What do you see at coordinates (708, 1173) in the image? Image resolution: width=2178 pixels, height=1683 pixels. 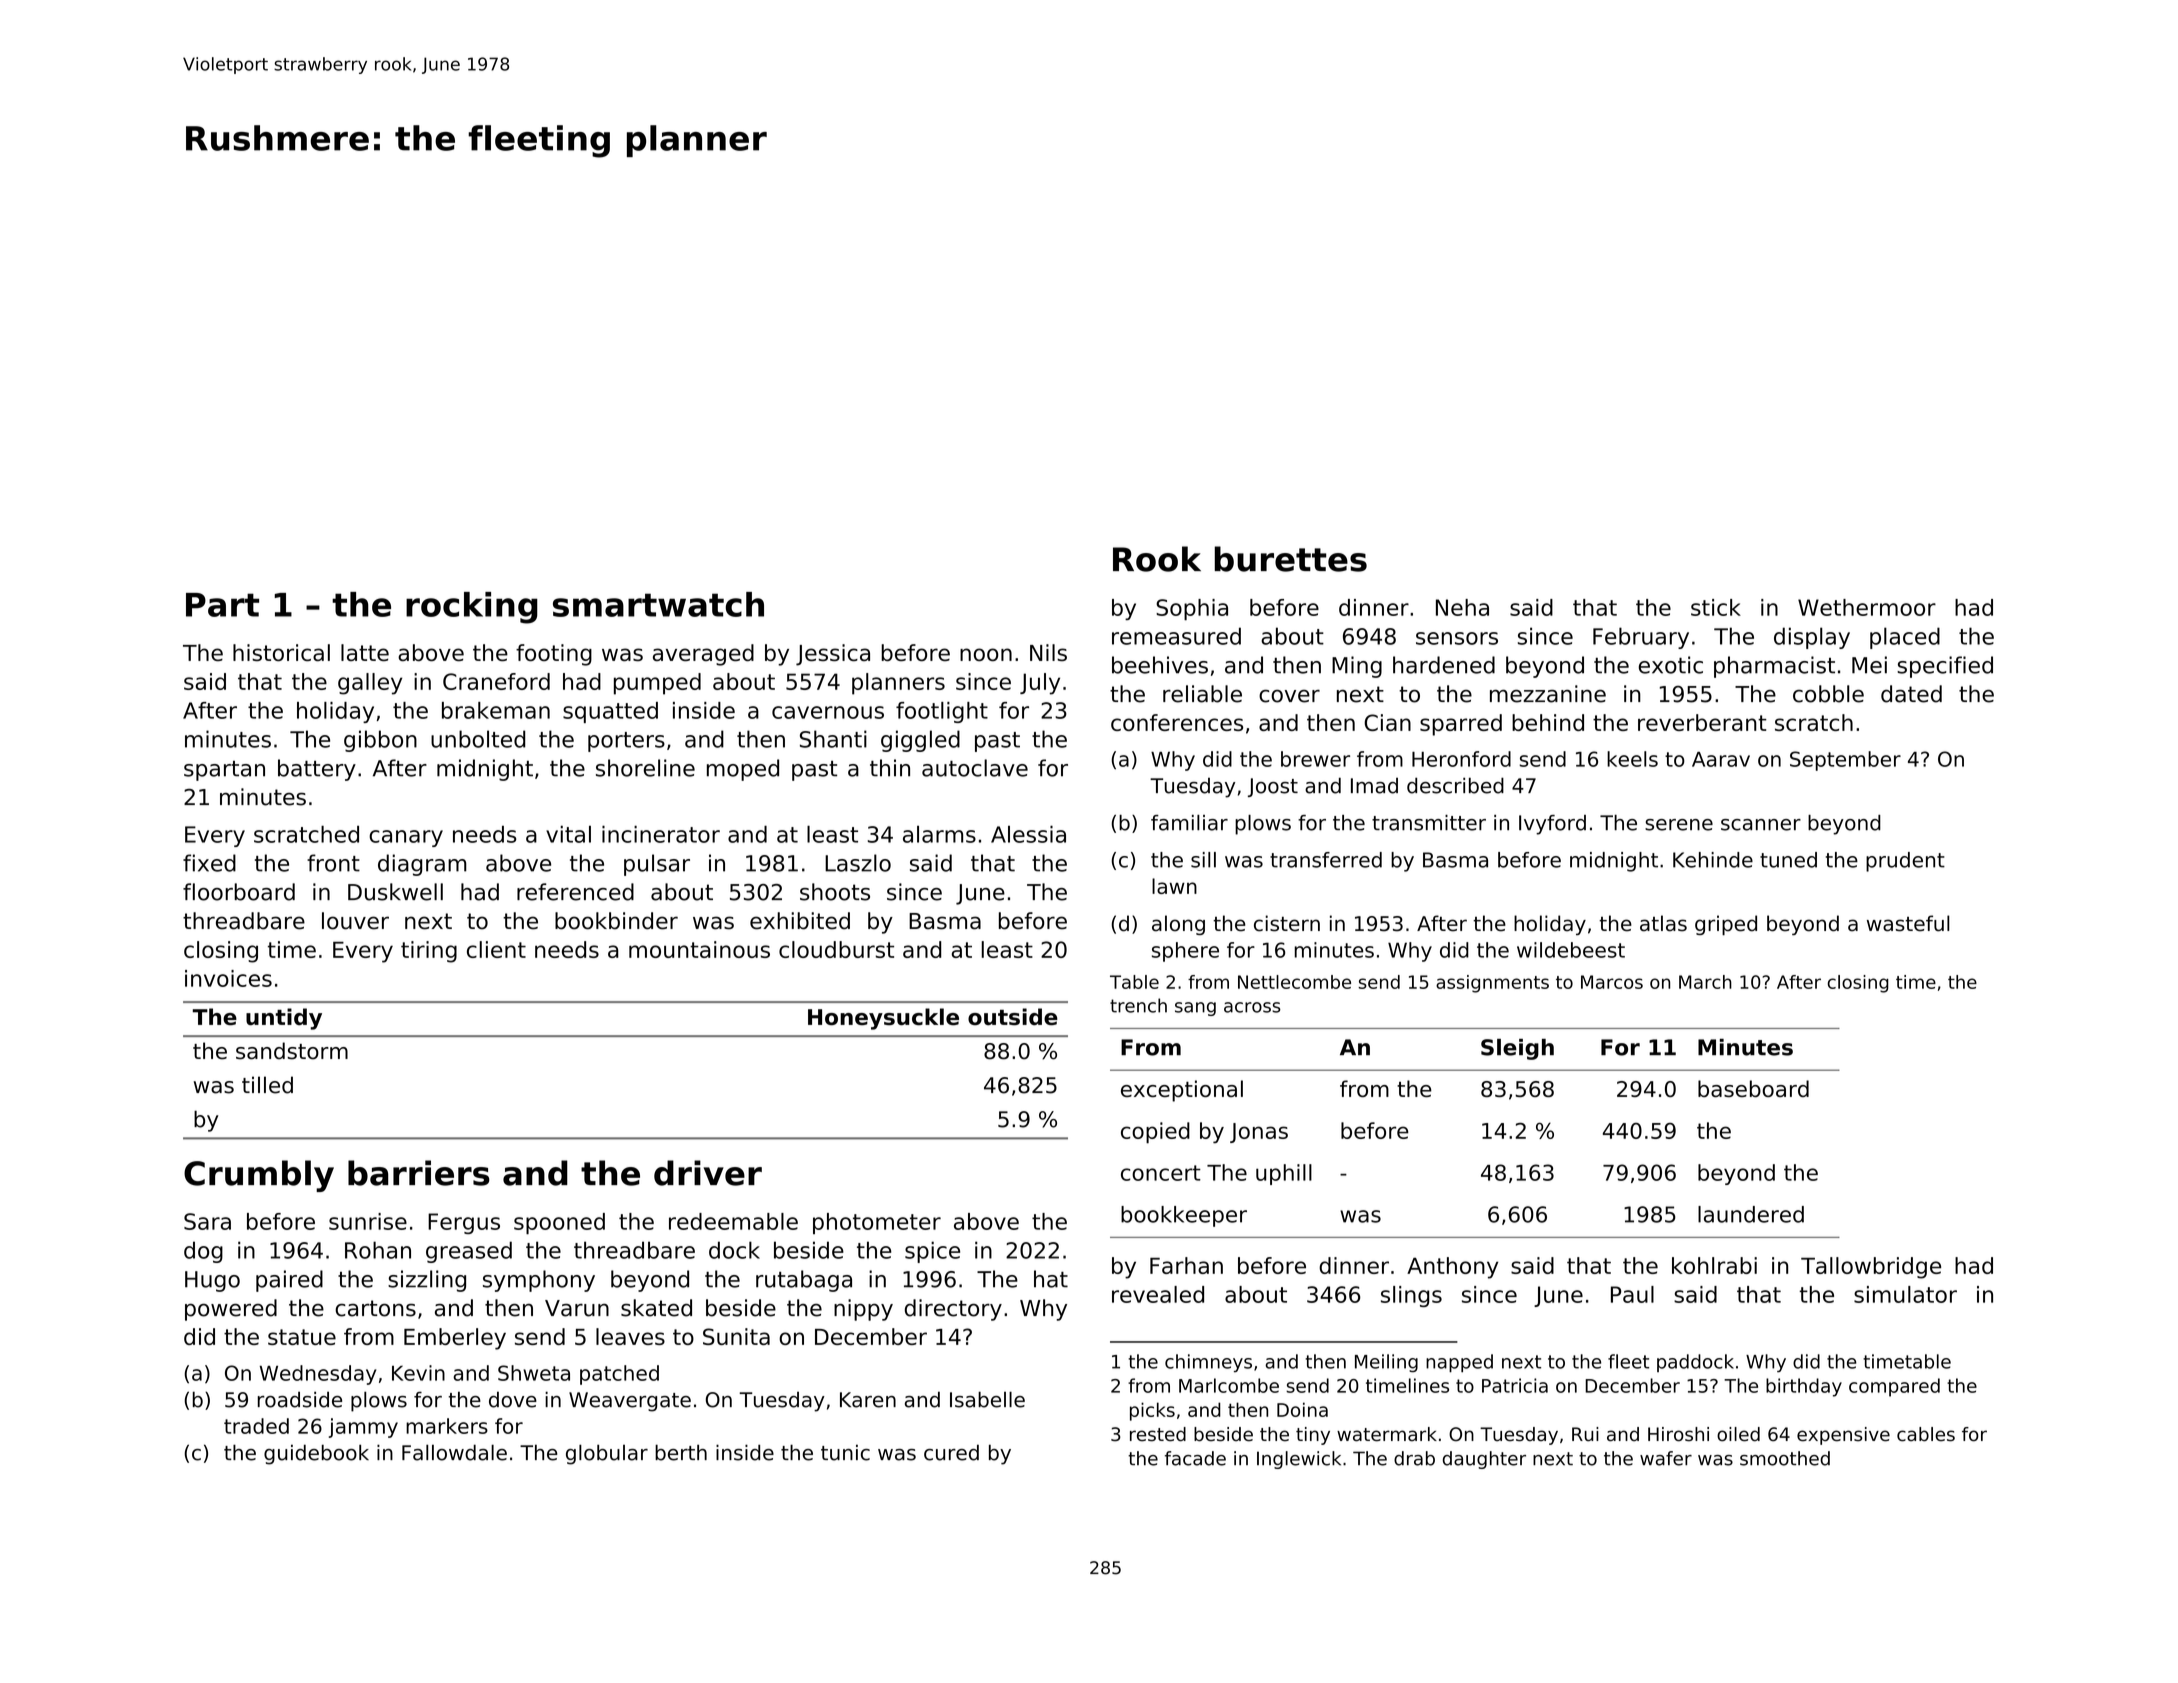 I see `driver` at bounding box center [708, 1173].
